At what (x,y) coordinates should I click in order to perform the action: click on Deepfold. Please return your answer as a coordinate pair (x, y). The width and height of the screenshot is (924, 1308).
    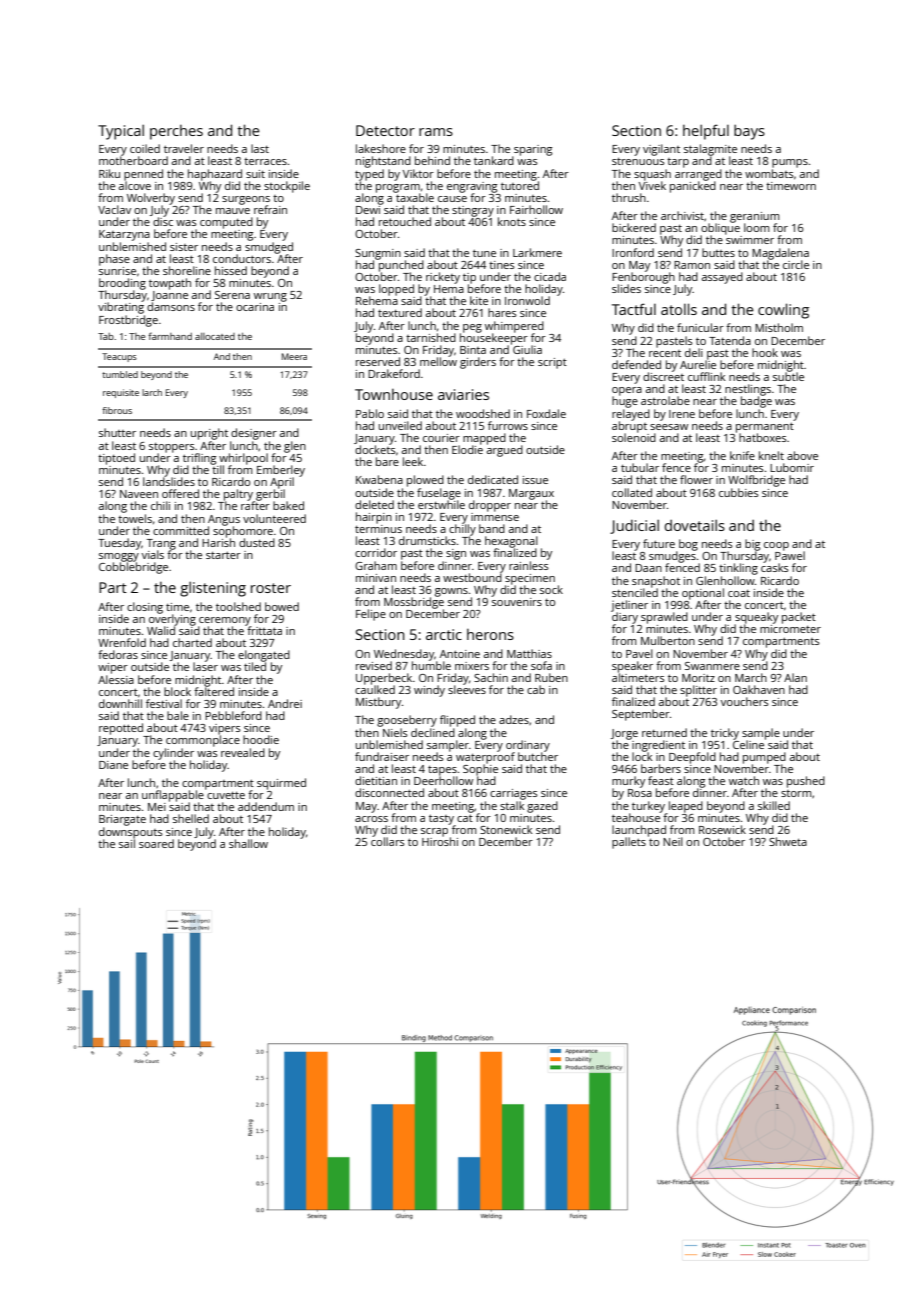
    Looking at the image, I should click on (692, 758).
